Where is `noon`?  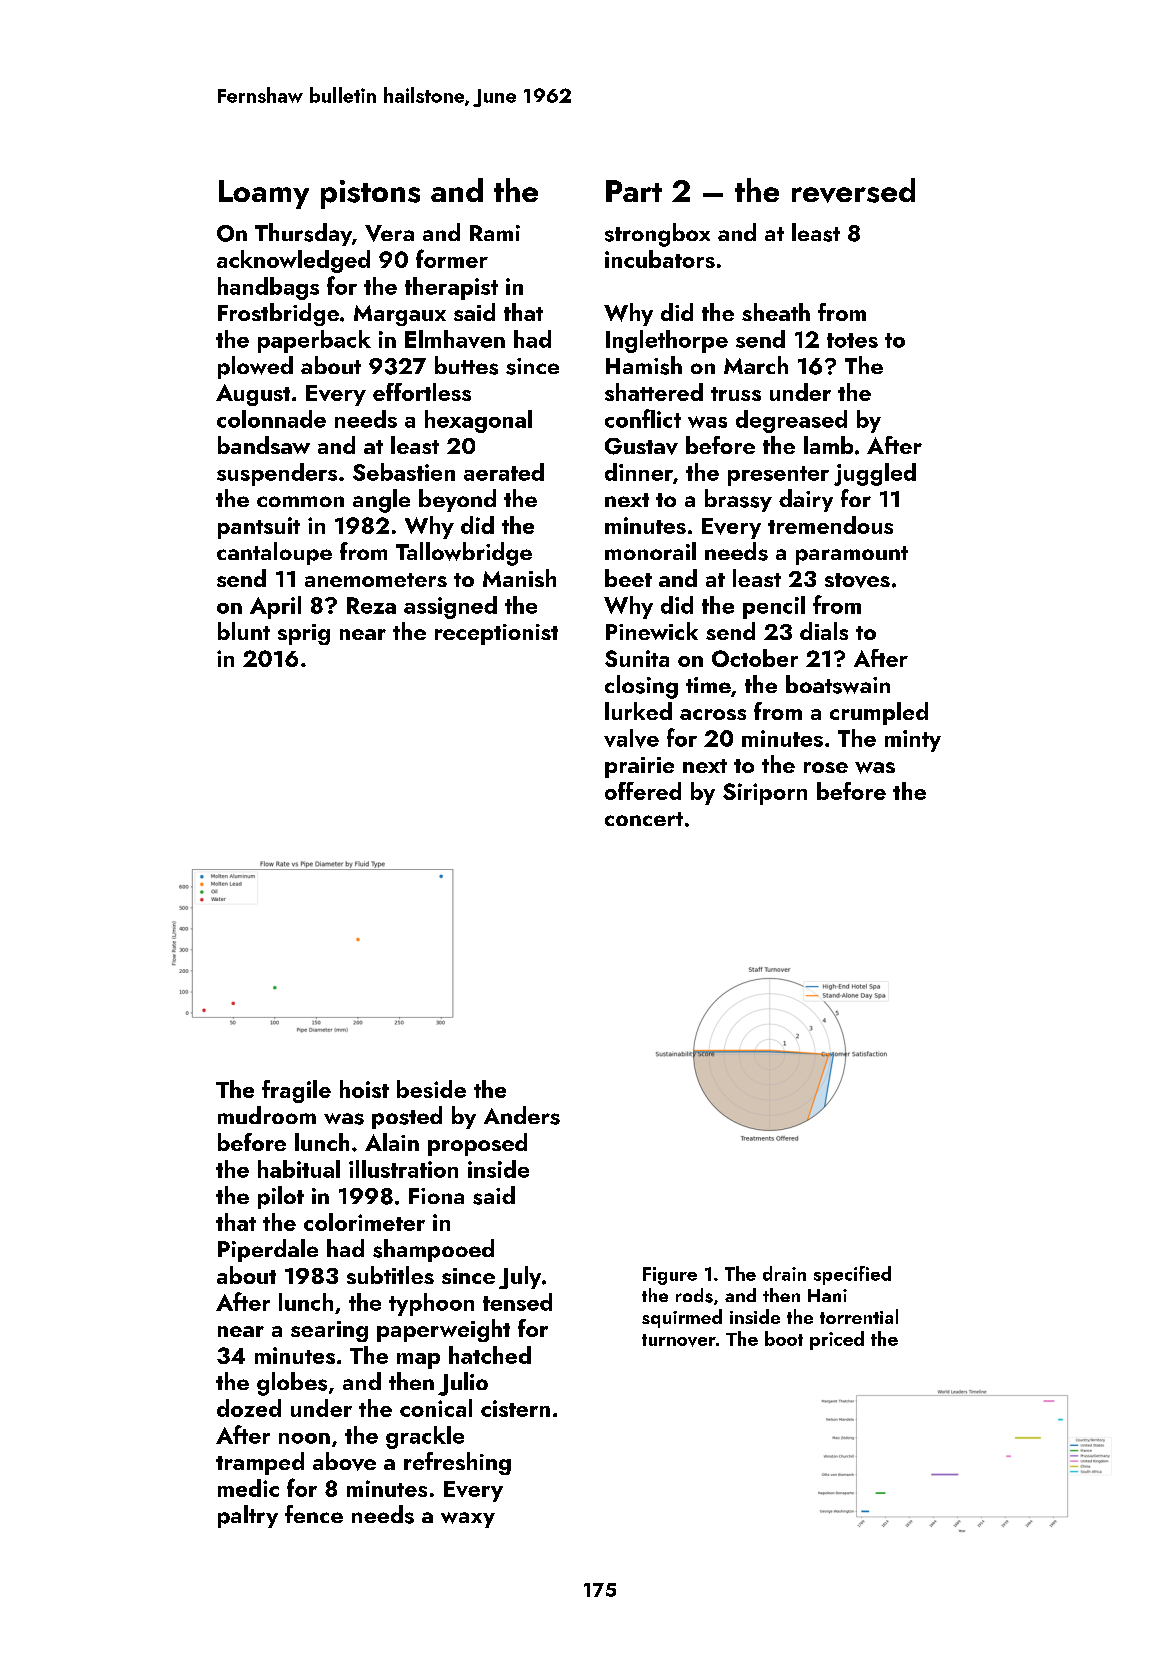 noon is located at coordinates (304, 1438).
